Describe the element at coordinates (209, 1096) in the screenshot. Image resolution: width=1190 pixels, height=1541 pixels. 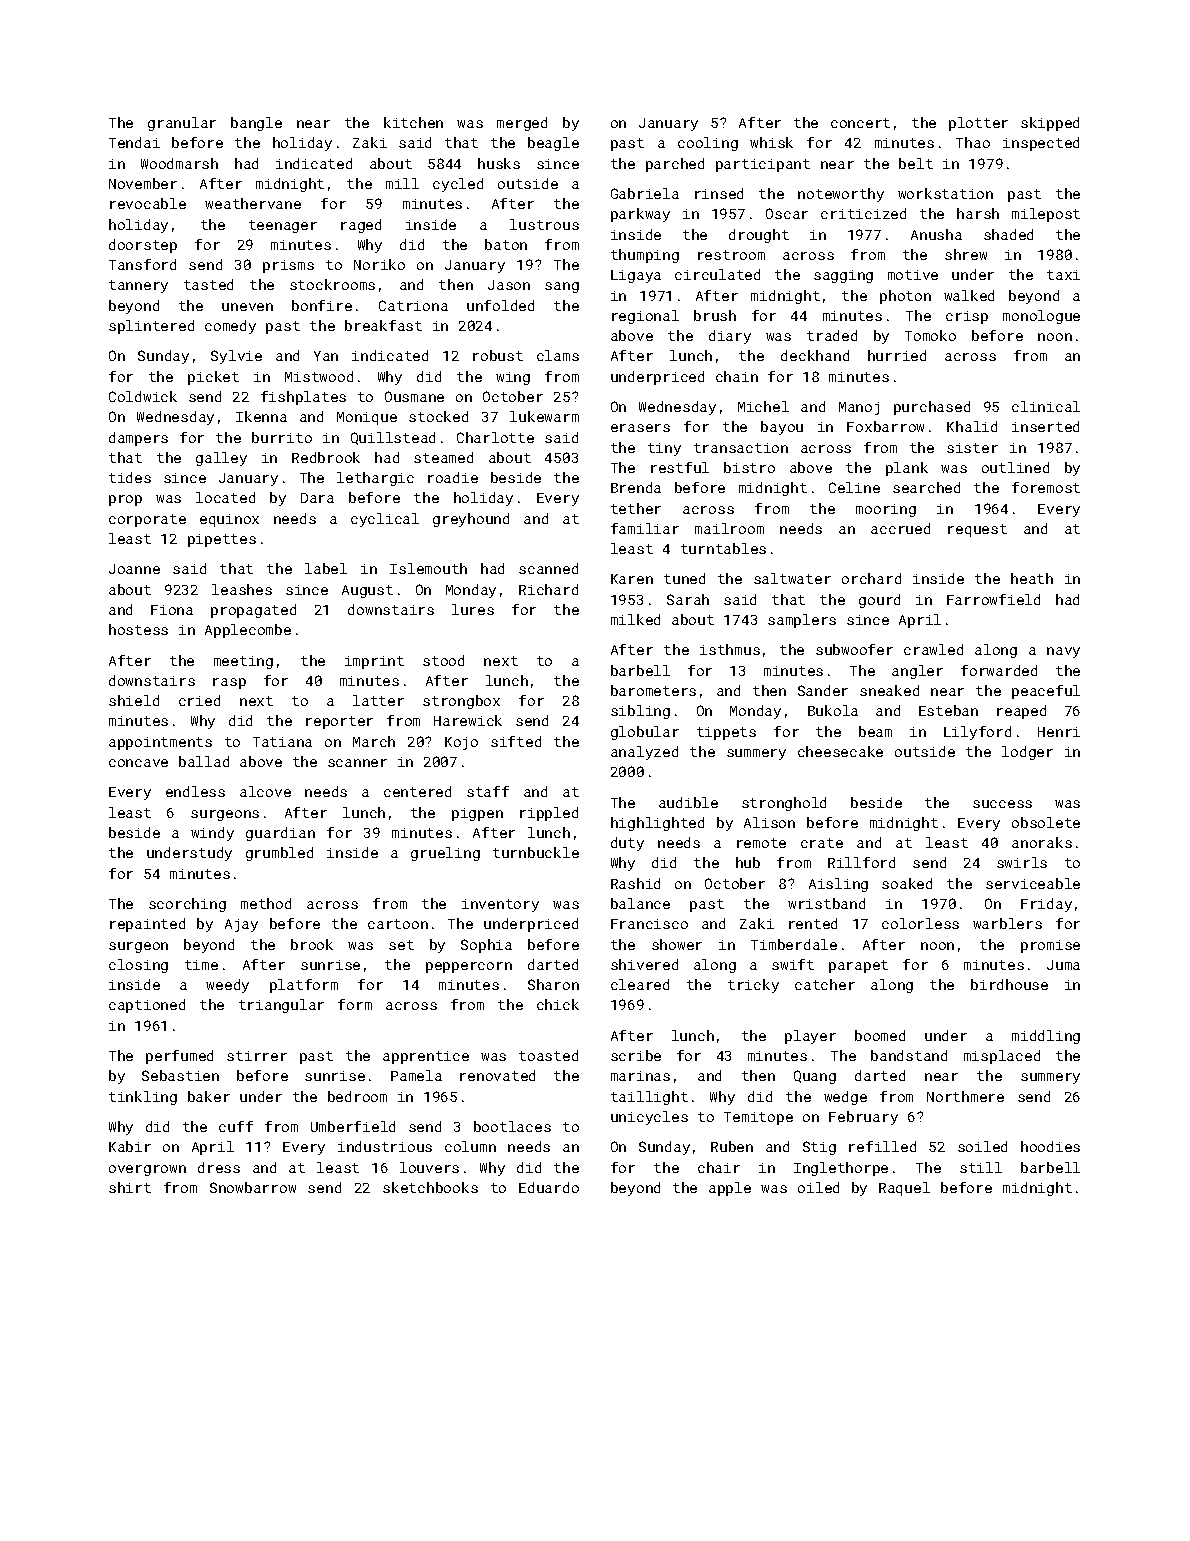
I see `baker` at that location.
